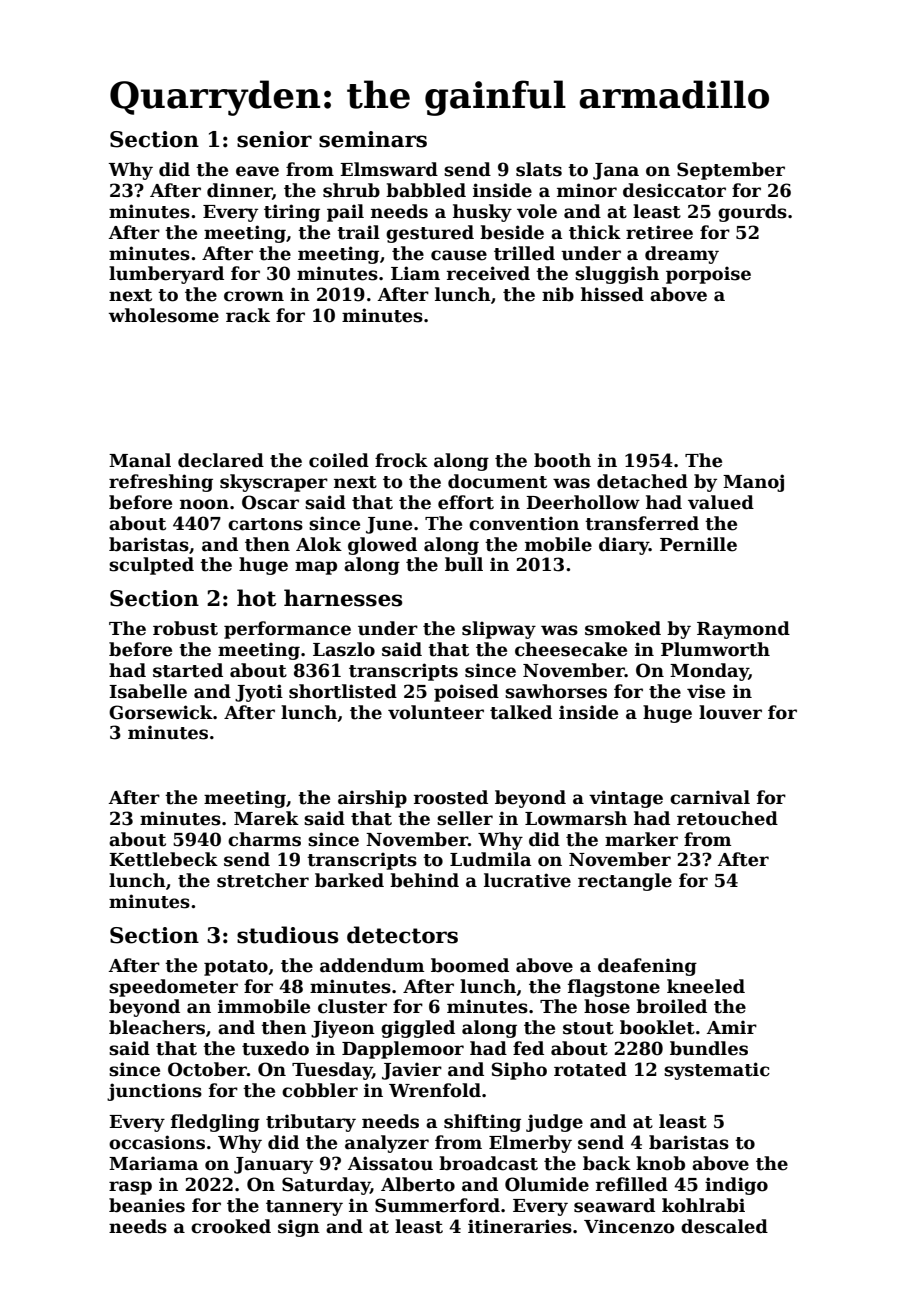 The height and width of the page is (1316, 908). What do you see at coordinates (753, 483) in the page?
I see `Manoj` at bounding box center [753, 483].
